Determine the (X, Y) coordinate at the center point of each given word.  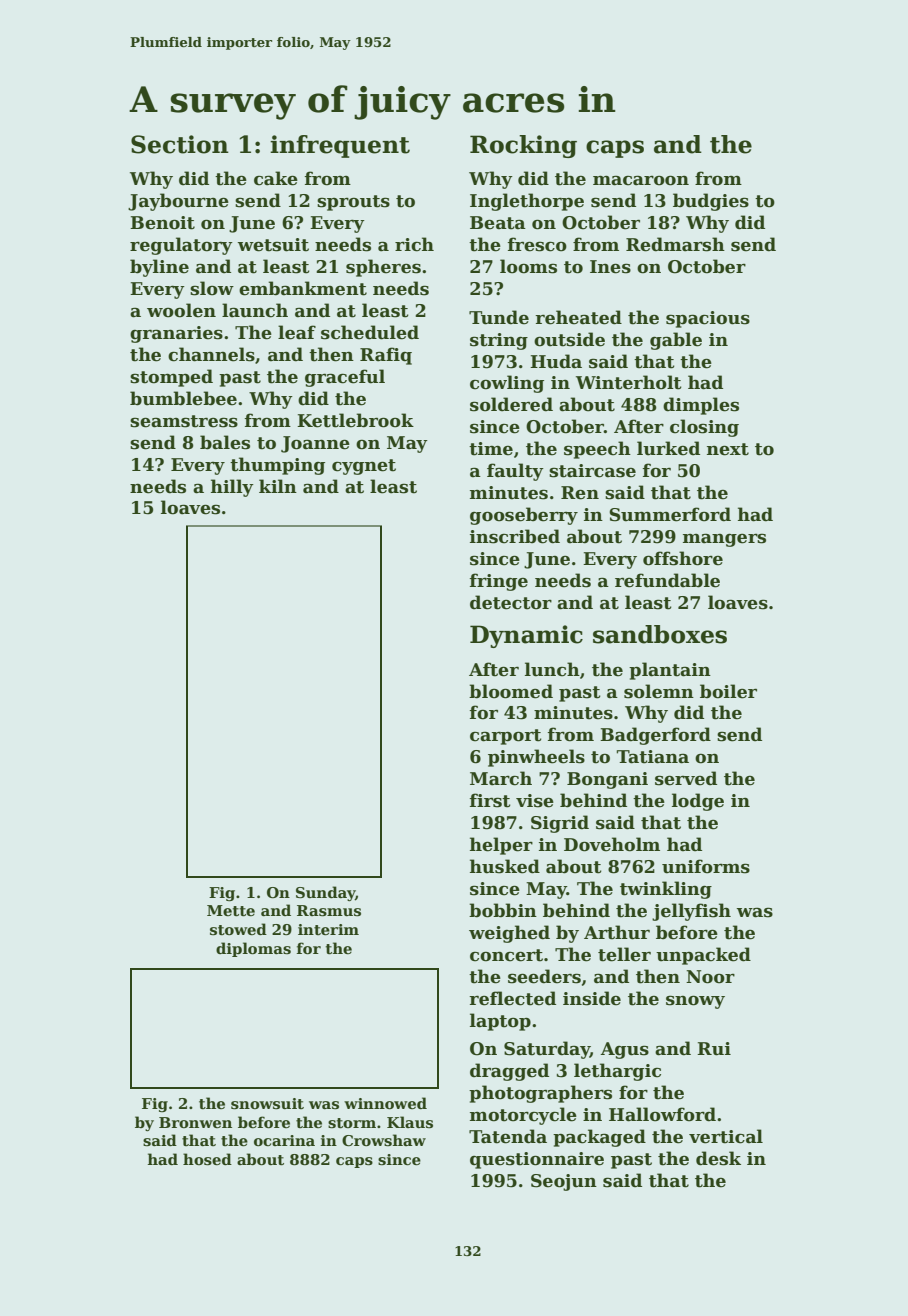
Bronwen (195, 1122)
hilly (232, 488)
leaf (297, 332)
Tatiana (653, 757)
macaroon (641, 180)
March (501, 778)
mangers (724, 540)
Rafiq (386, 356)
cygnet (364, 467)
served (686, 778)
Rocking (523, 146)
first (490, 800)
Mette (231, 911)
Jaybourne (178, 202)
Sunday (325, 893)
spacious (708, 319)
